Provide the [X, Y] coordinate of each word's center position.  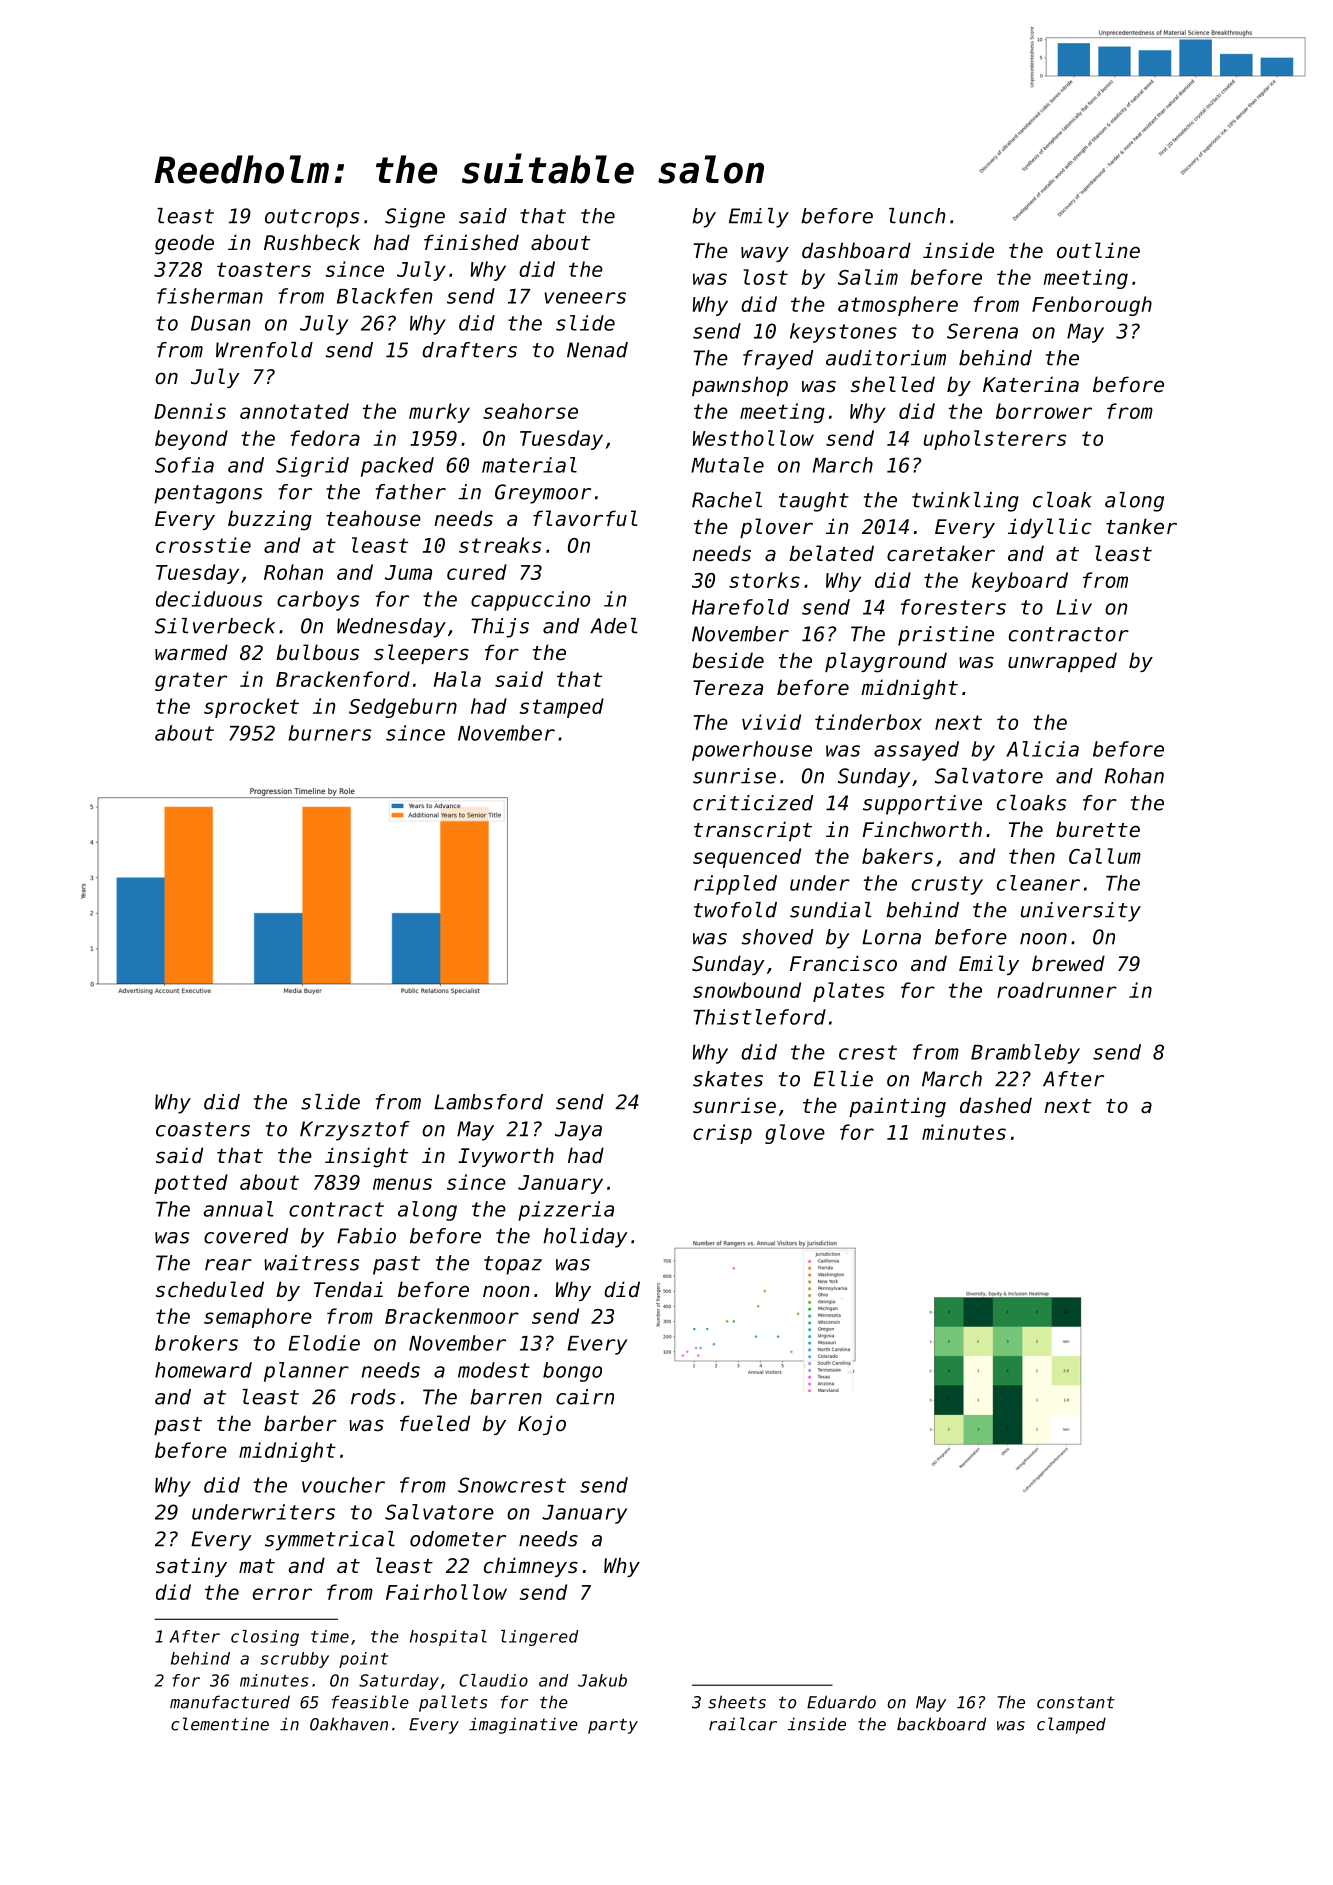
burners [330, 733]
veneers [585, 298]
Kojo [542, 1425]
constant [1076, 1702]
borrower [1044, 411]
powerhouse [752, 751]
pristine [946, 636]
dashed [996, 1105]
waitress [311, 1263]
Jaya [578, 1131]
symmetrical [330, 1541]
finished [471, 242]
